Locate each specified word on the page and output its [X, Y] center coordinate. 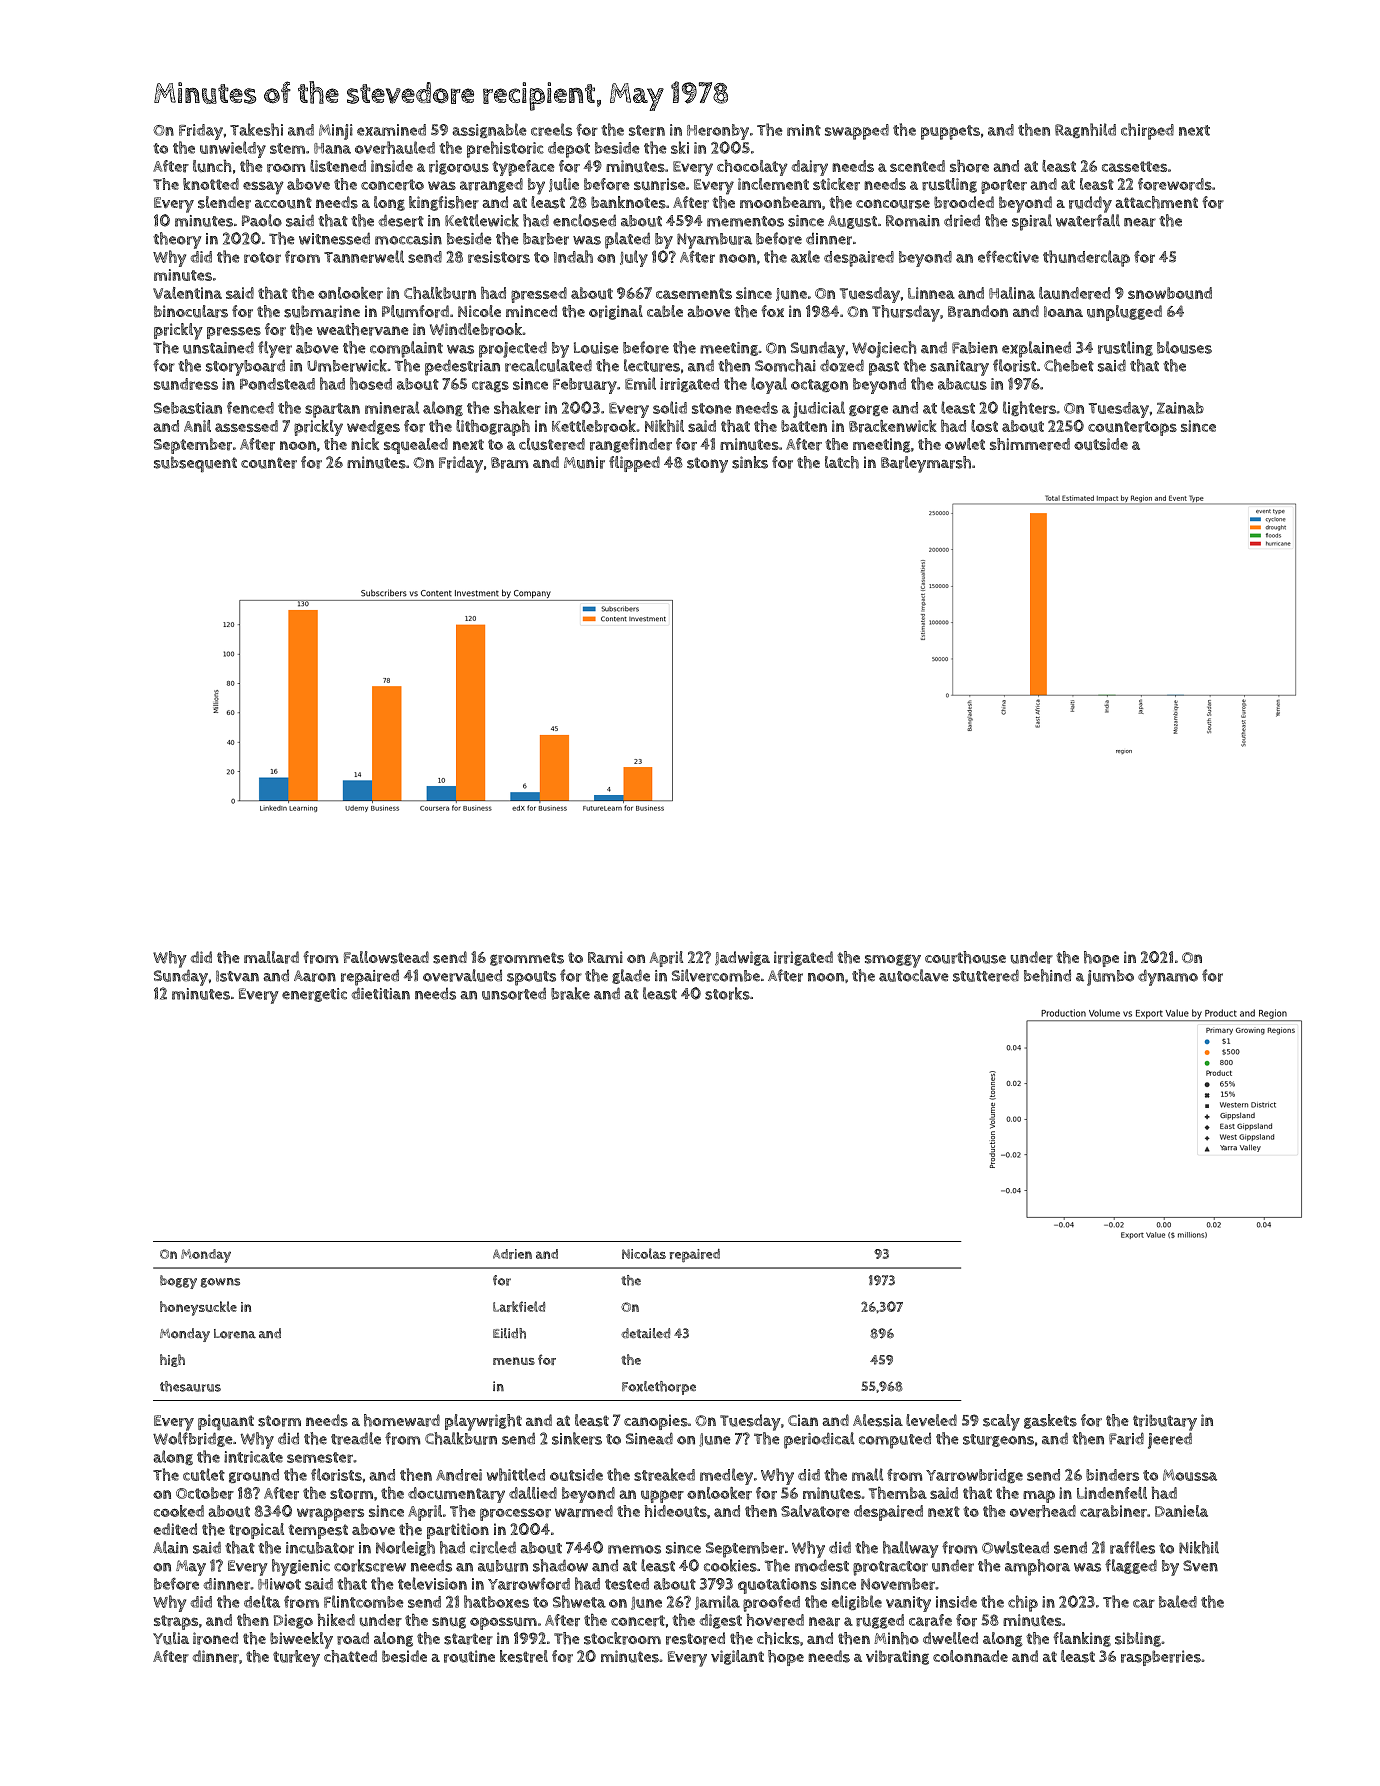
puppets [950, 132]
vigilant [737, 1657]
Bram [510, 463]
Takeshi [256, 129]
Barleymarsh [926, 464]
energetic [314, 995]
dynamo [1168, 977]
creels [551, 129]
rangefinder [631, 445]
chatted [350, 1656]
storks [727, 993]
